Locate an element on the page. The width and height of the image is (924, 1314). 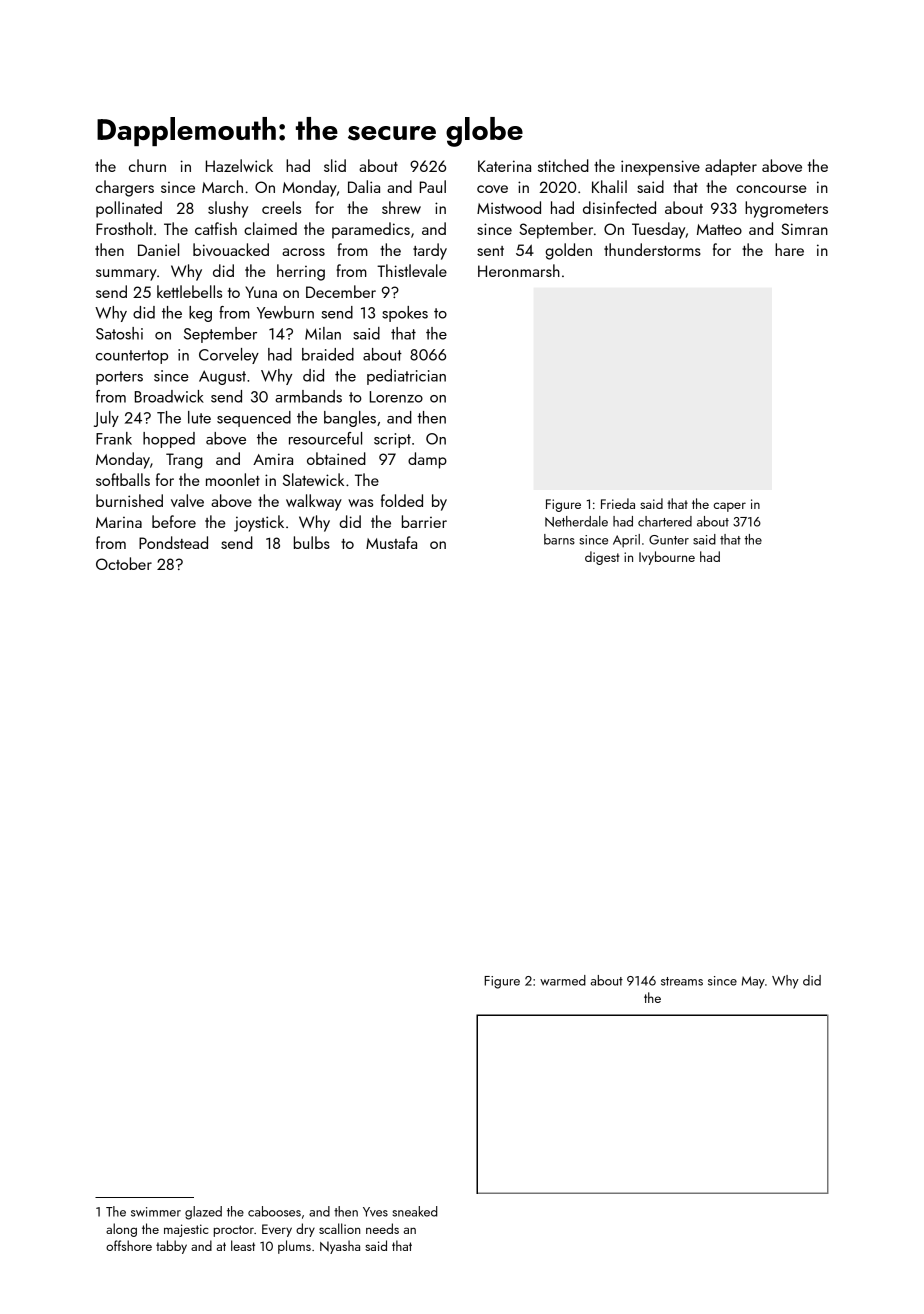
streams is located at coordinates (682, 981).
